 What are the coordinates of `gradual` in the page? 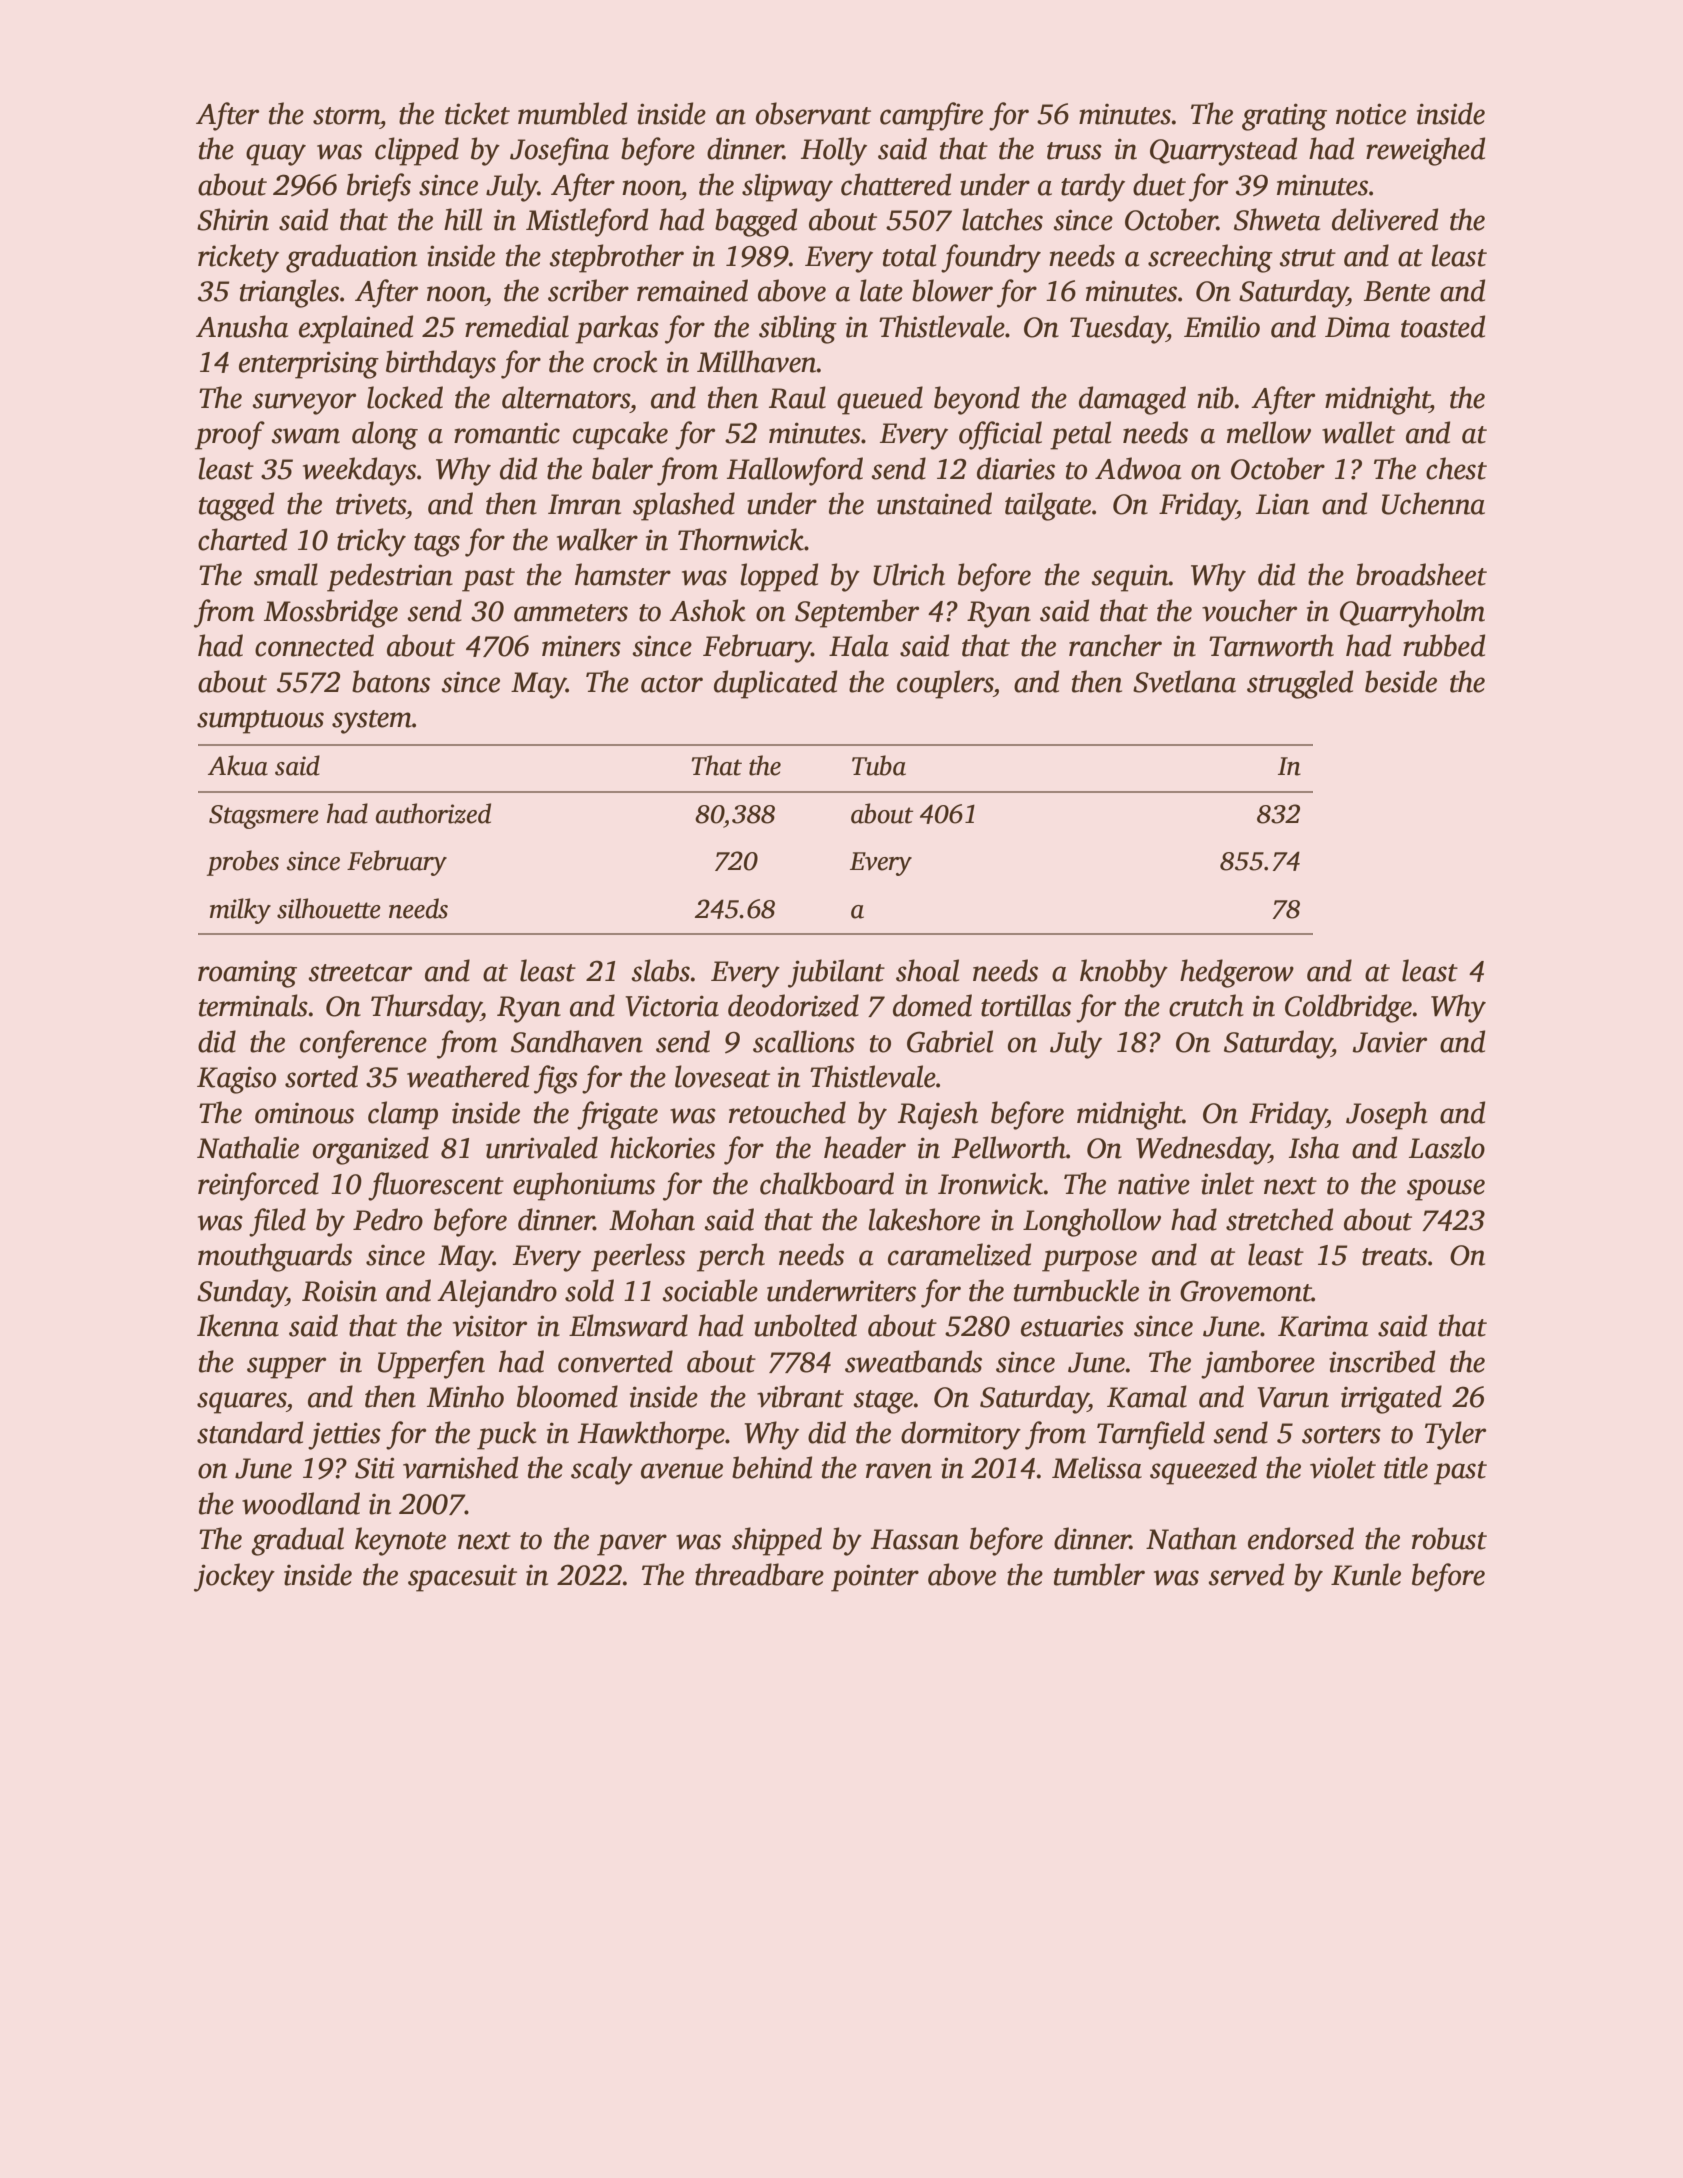 It's located at (297, 1541).
